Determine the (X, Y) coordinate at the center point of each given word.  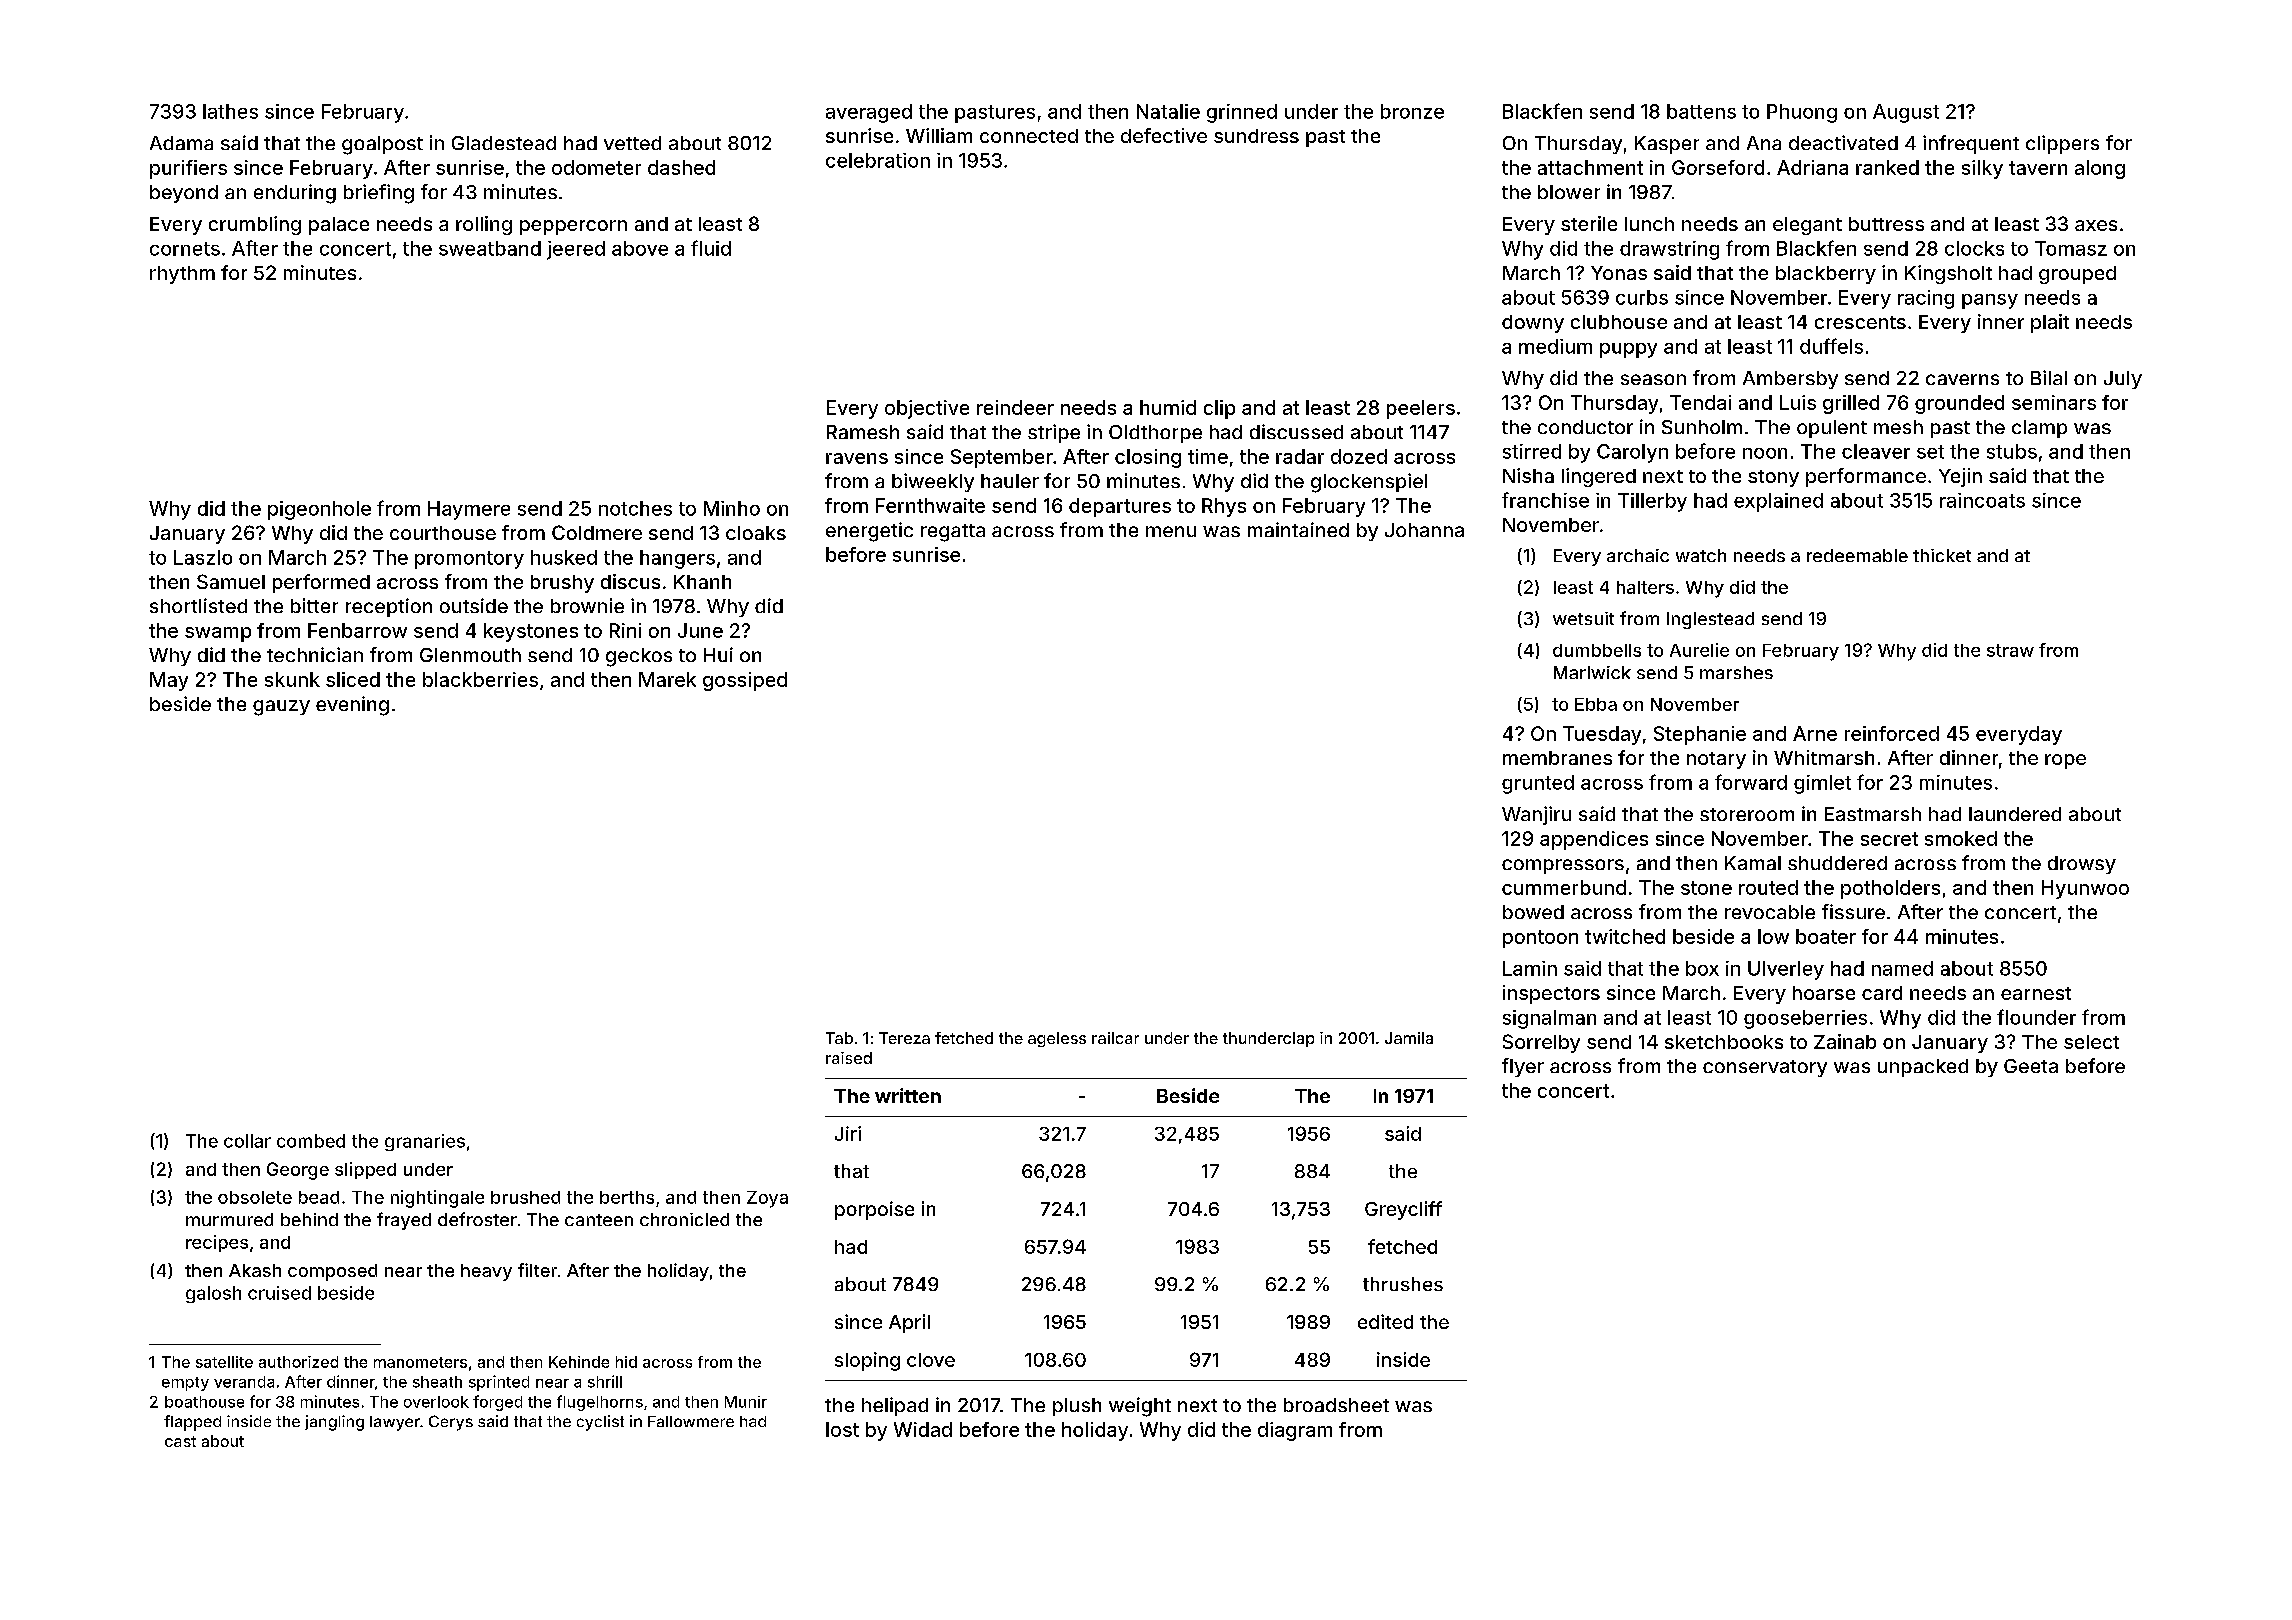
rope (2065, 761)
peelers (1421, 409)
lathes (230, 111)
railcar (1115, 1038)
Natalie (1168, 111)
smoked (1961, 838)
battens (1701, 111)
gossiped (745, 681)
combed (311, 1141)
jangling (334, 1423)
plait (2050, 323)
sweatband (490, 248)
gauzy (281, 708)
